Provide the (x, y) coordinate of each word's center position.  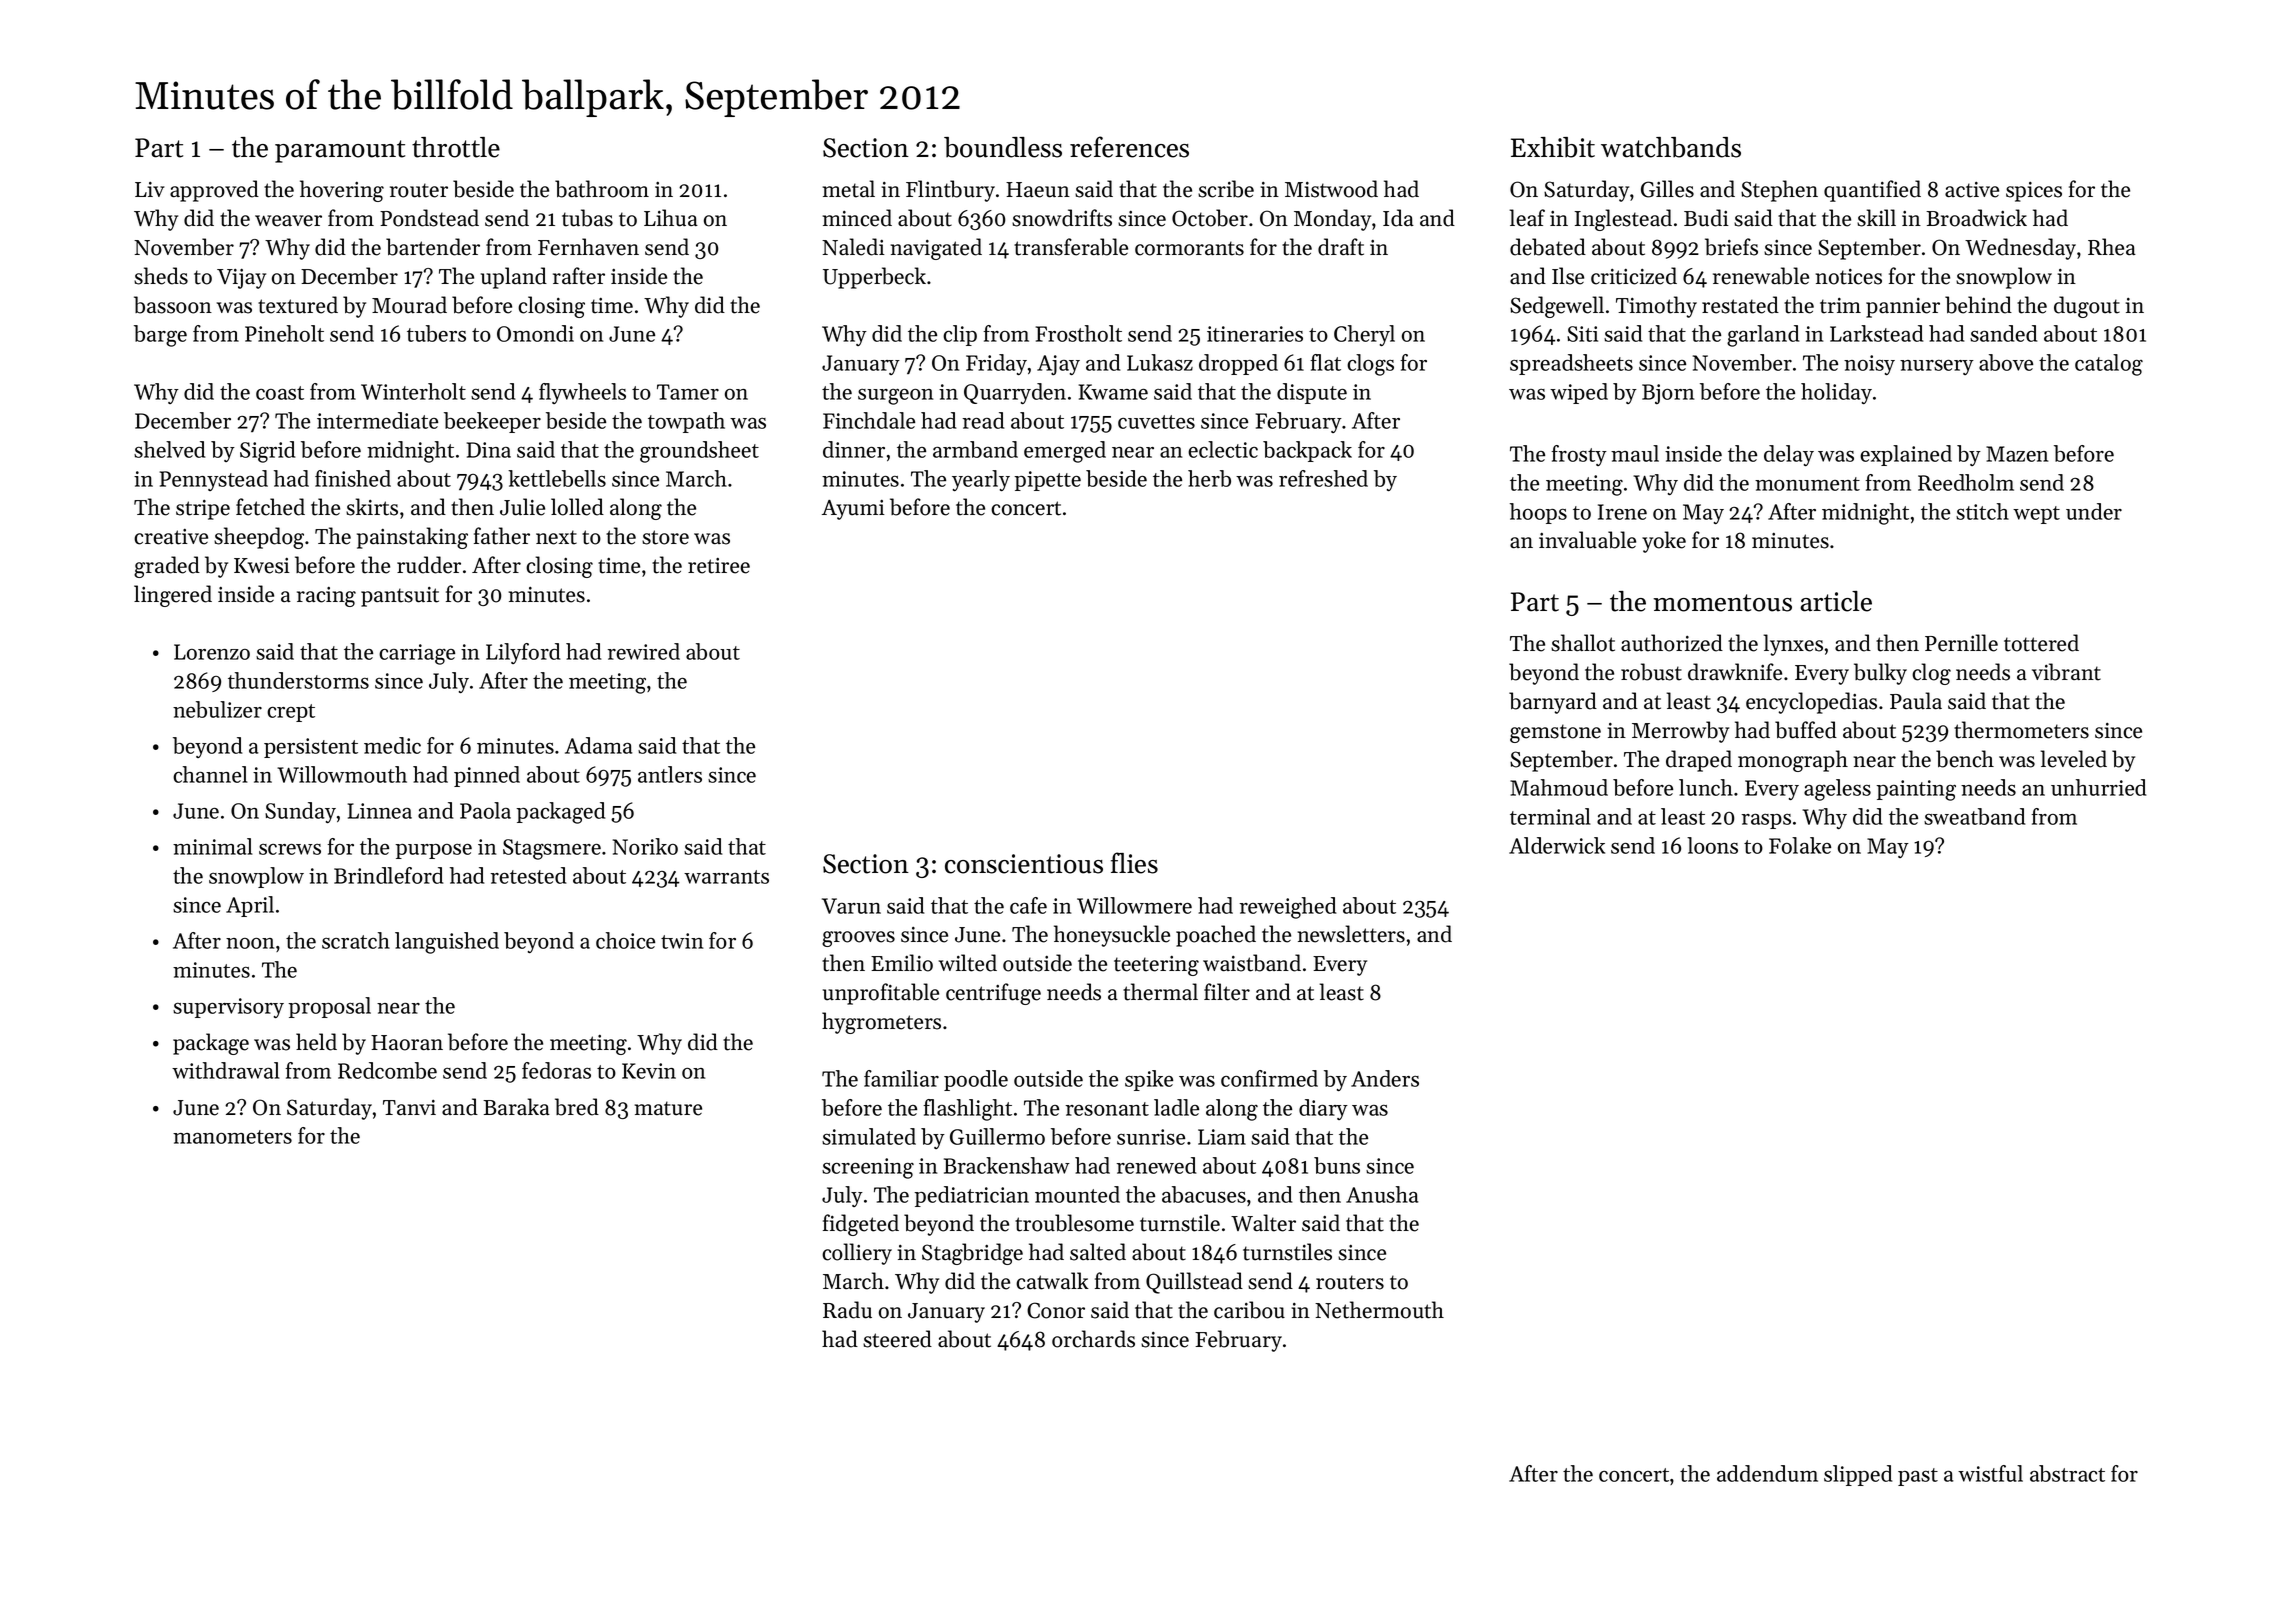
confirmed (1269, 1078)
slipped (1858, 1475)
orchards (1093, 1339)
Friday (996, 364)
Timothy (1656, 307)
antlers (670, 774)
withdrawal (226, 1070)
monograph (1793, 761)
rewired (644, 651)
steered (897, 1339)
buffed (1806, 730)
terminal (1550, 816)
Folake (1800, 845)
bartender (433, 247)
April (250, 906)
